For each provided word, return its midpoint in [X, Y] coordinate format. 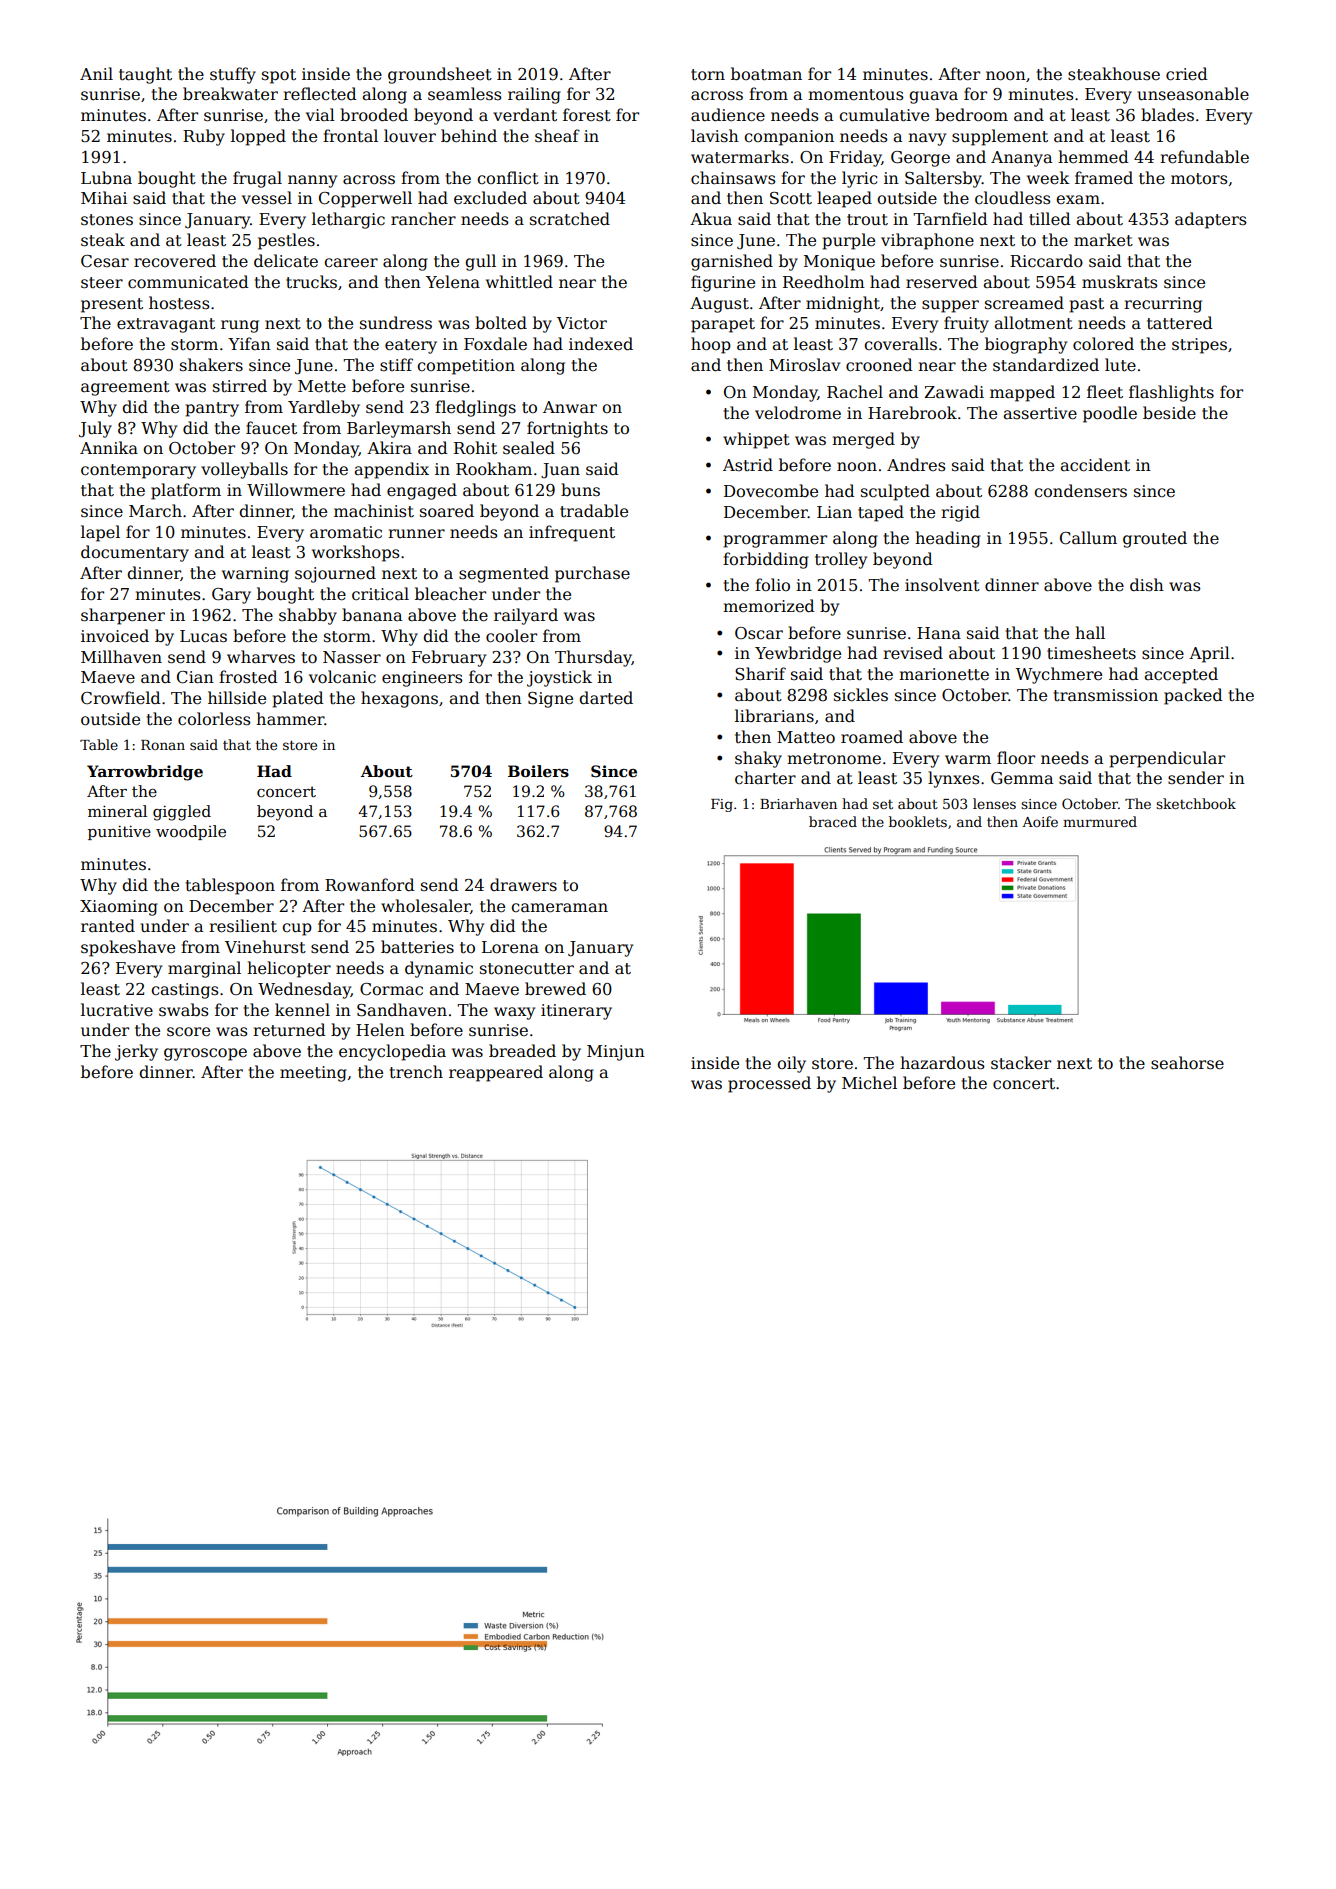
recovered [175, 261]
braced [833, 821]
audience [728, 115]
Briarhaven [798, 803]
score [188, 1032]
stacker [1021, 1063]
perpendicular [1167, 759]
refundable [1204, 157]
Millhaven [121, 656]
